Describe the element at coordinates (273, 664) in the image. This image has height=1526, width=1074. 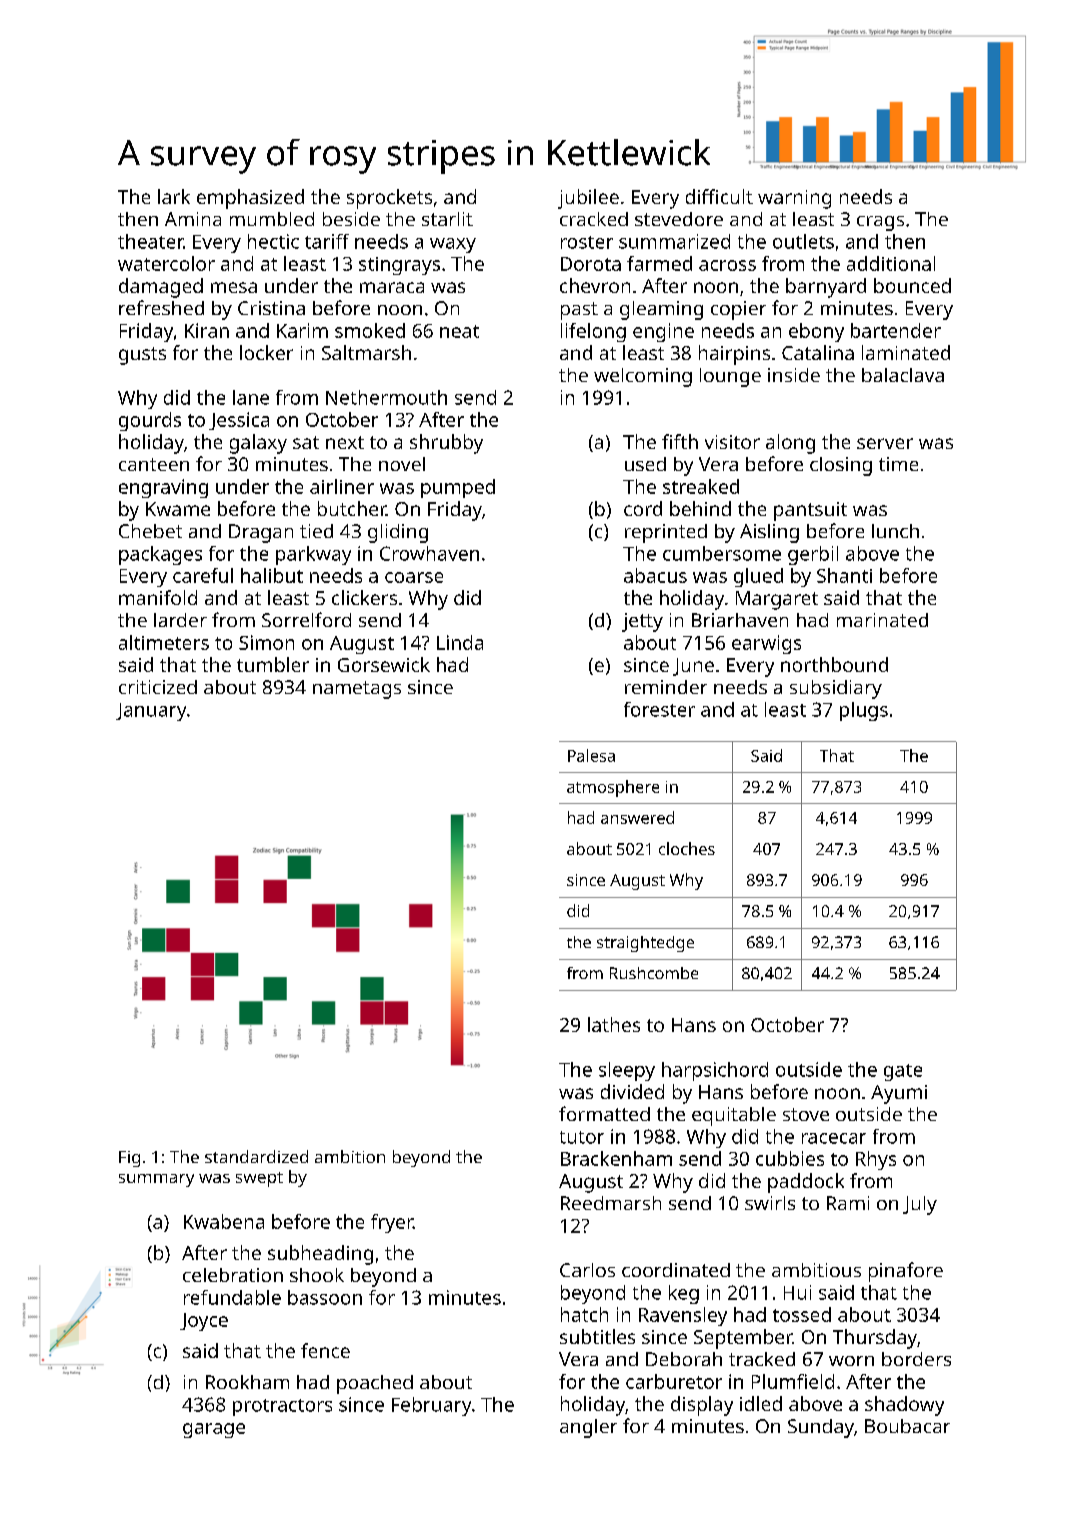
I see `tumbler` at that location.
